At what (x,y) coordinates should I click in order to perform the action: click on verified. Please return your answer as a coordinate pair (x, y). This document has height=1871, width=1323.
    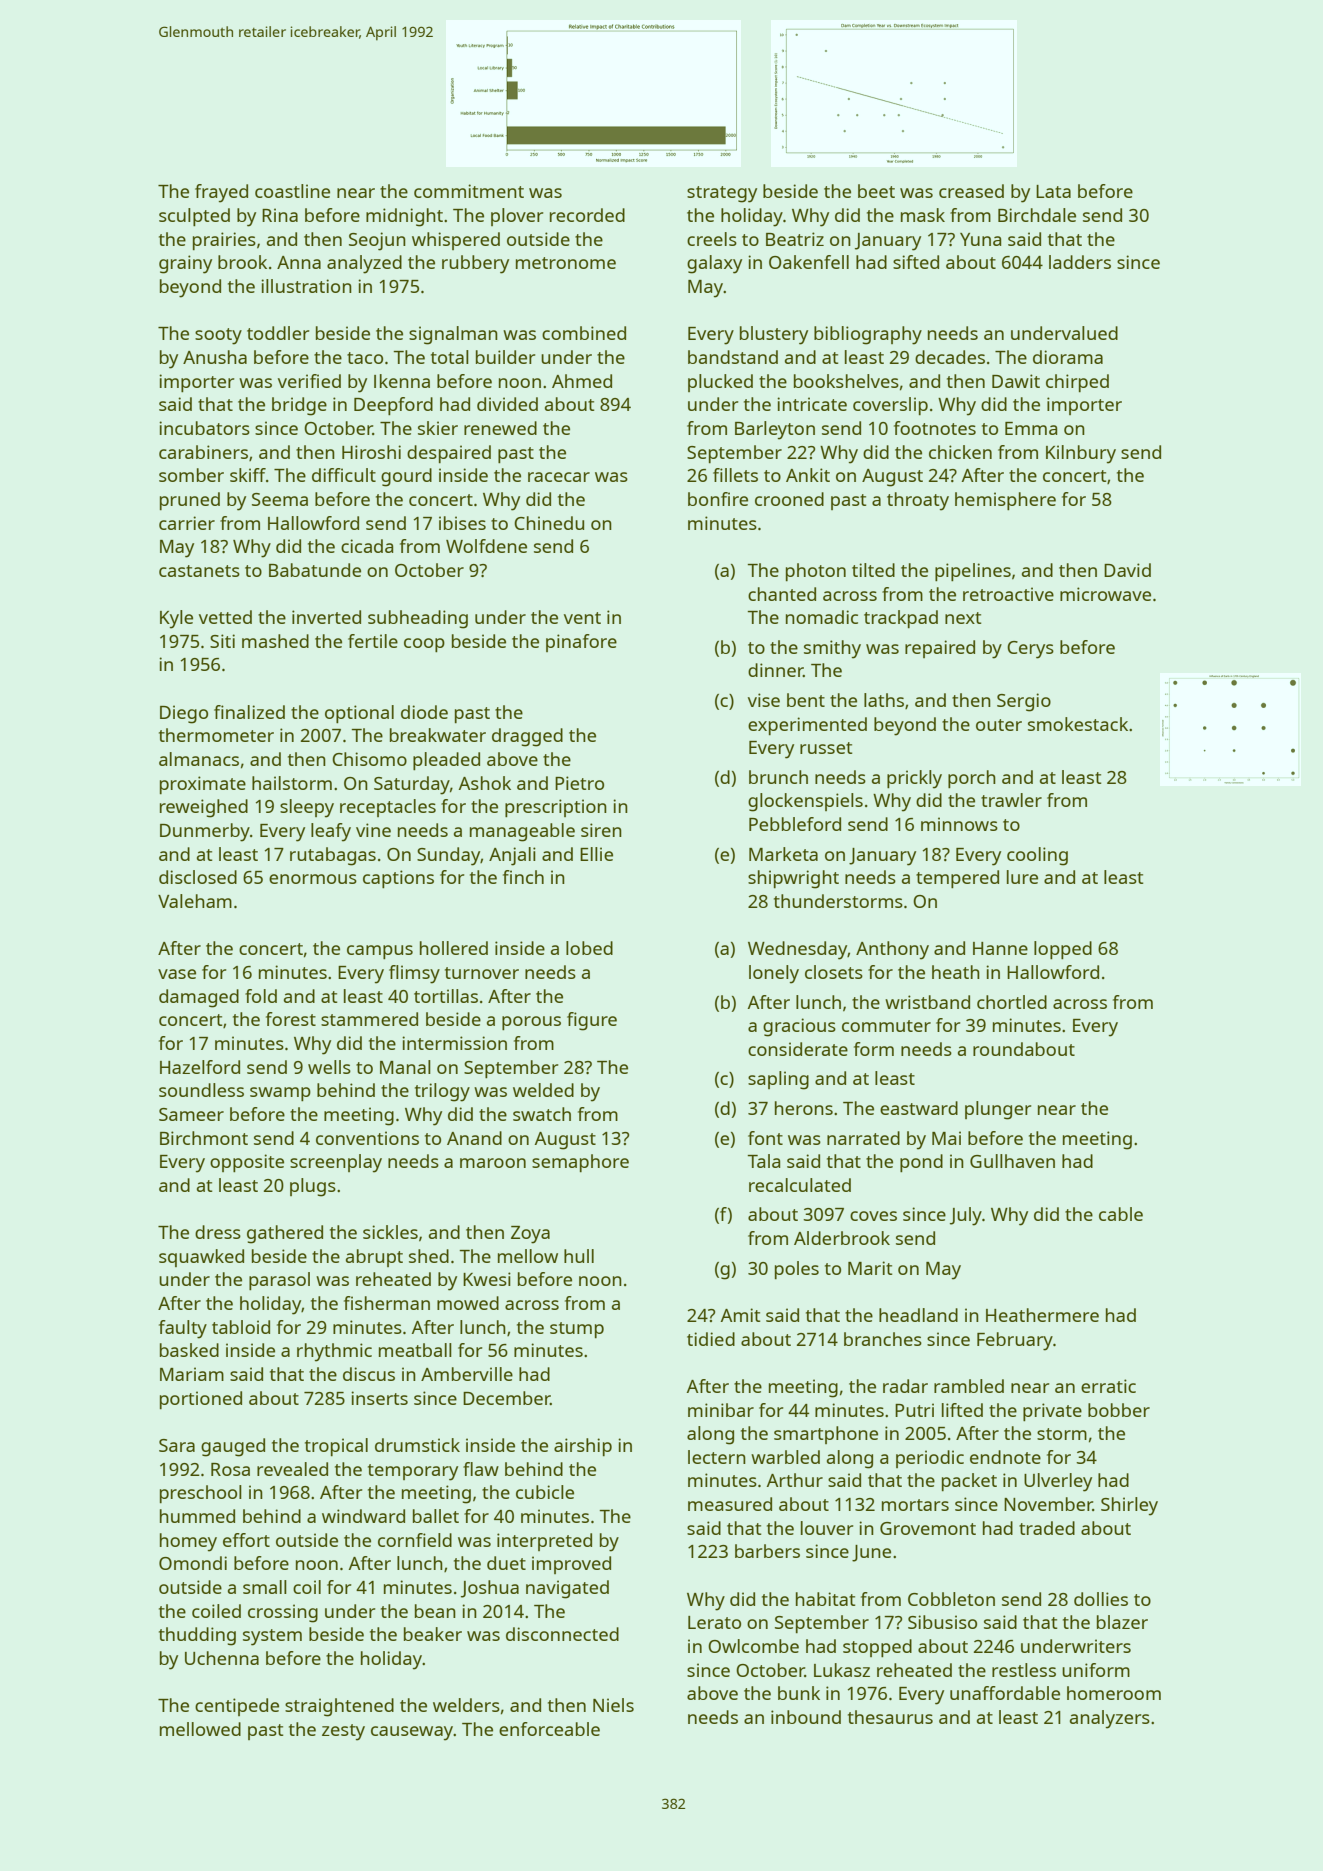
    Looking at the image, I should click on (309, 381).
